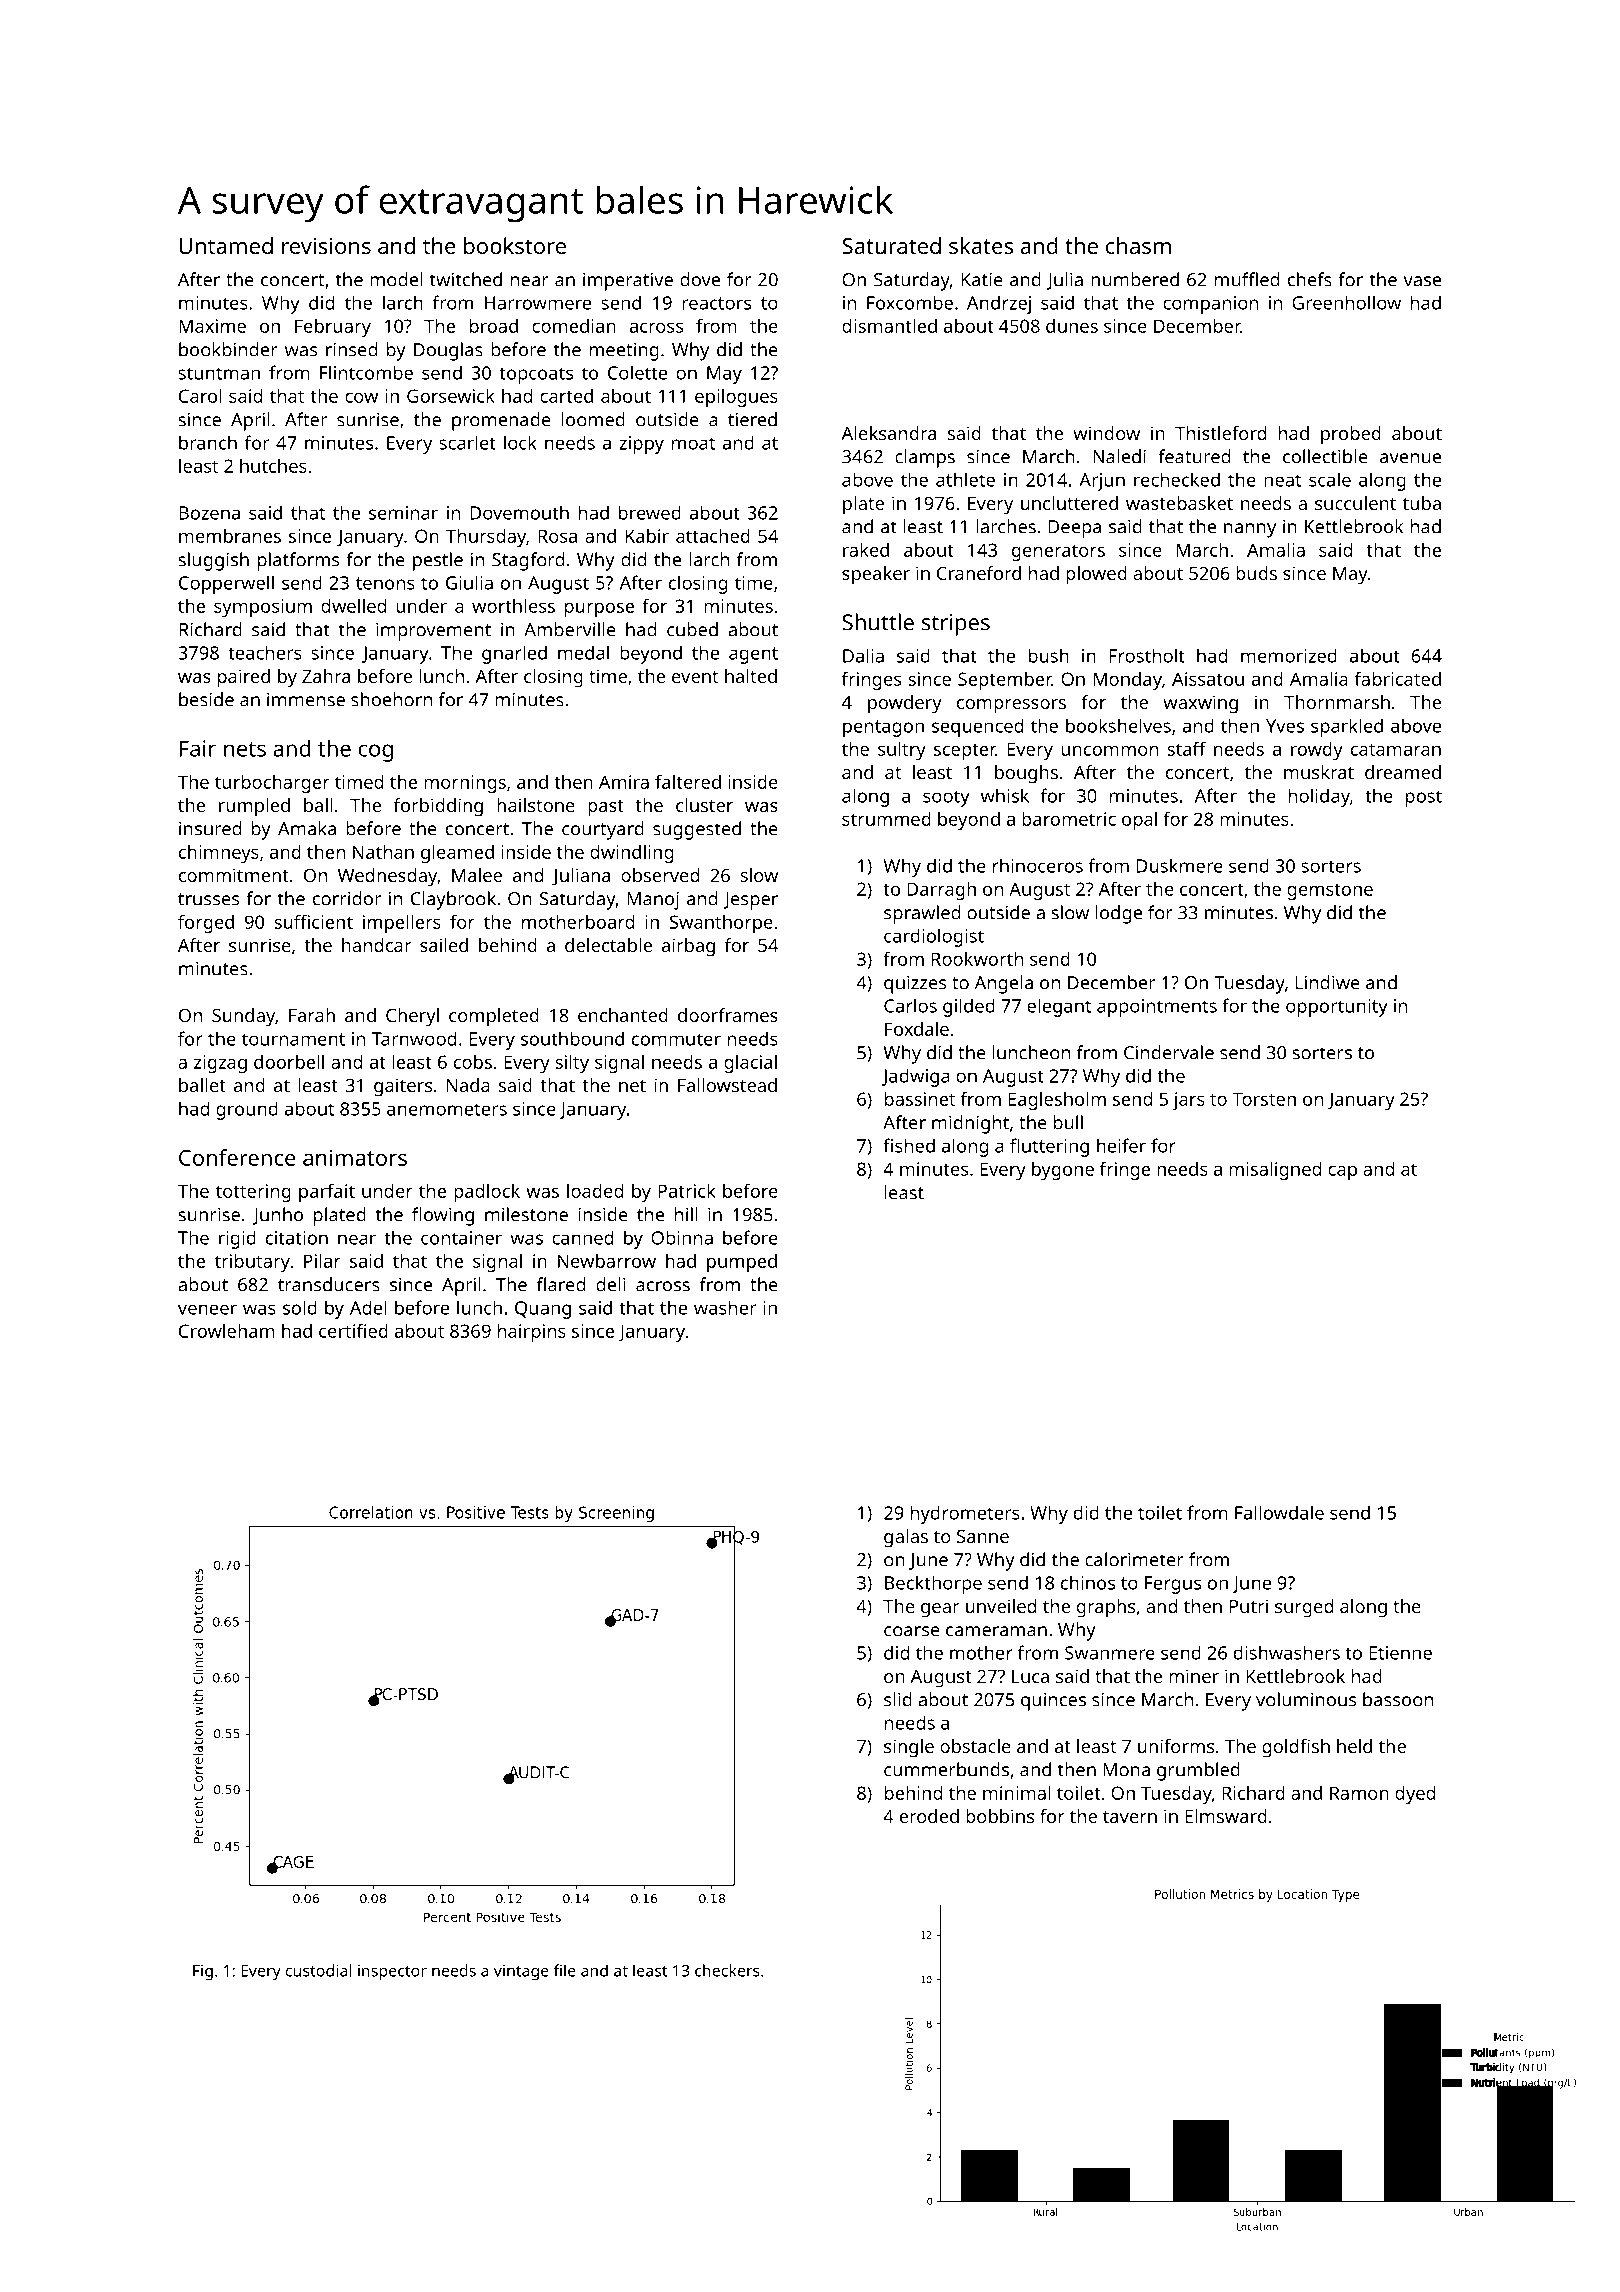 The image size is (1620, 2292). What do you see at coordinates (1138, 245) in the screenshot?
I see `chasm` at bounding box center [1138, 245].
